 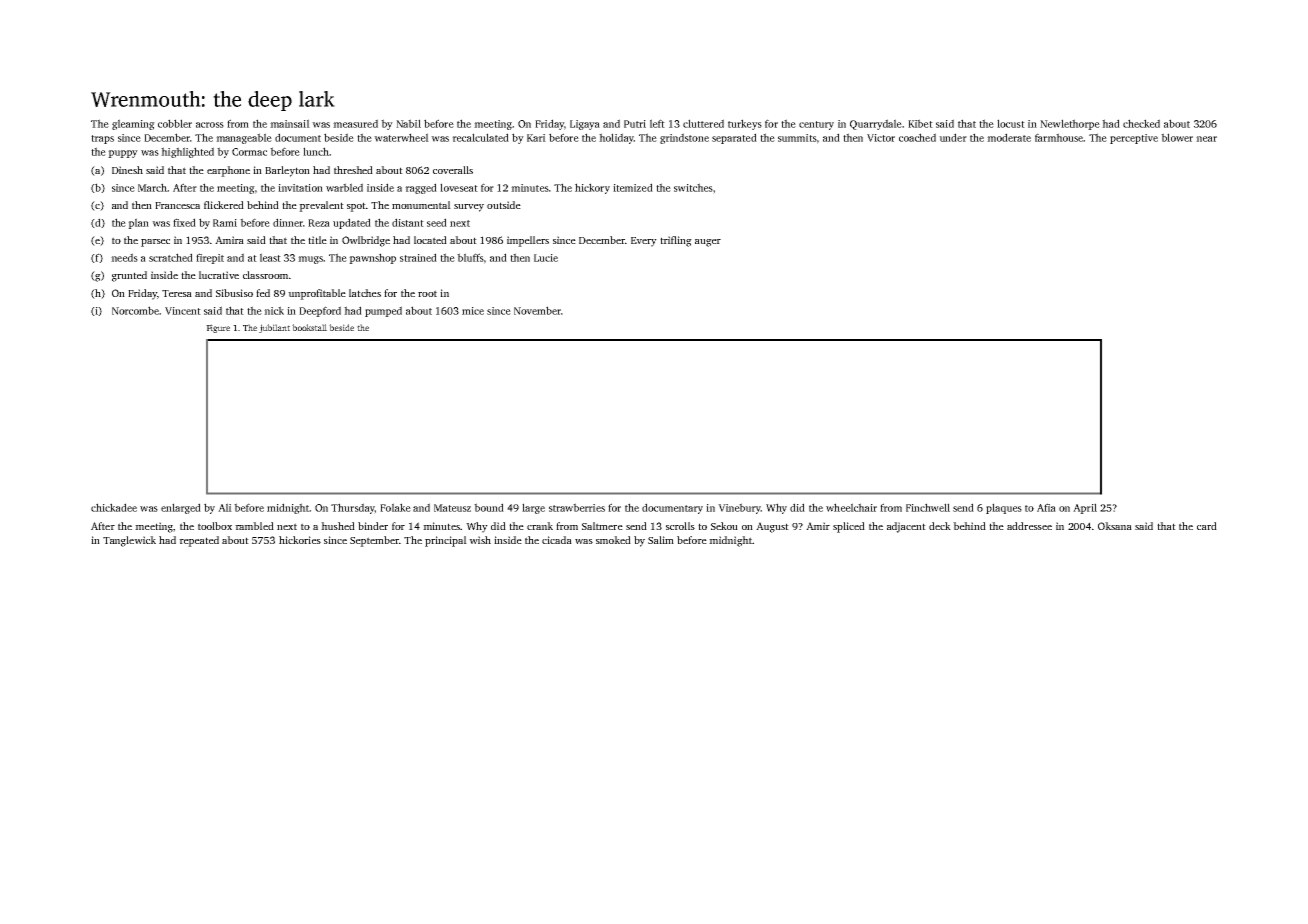 I want to click on chickadee, so click(x=114, y=507).
